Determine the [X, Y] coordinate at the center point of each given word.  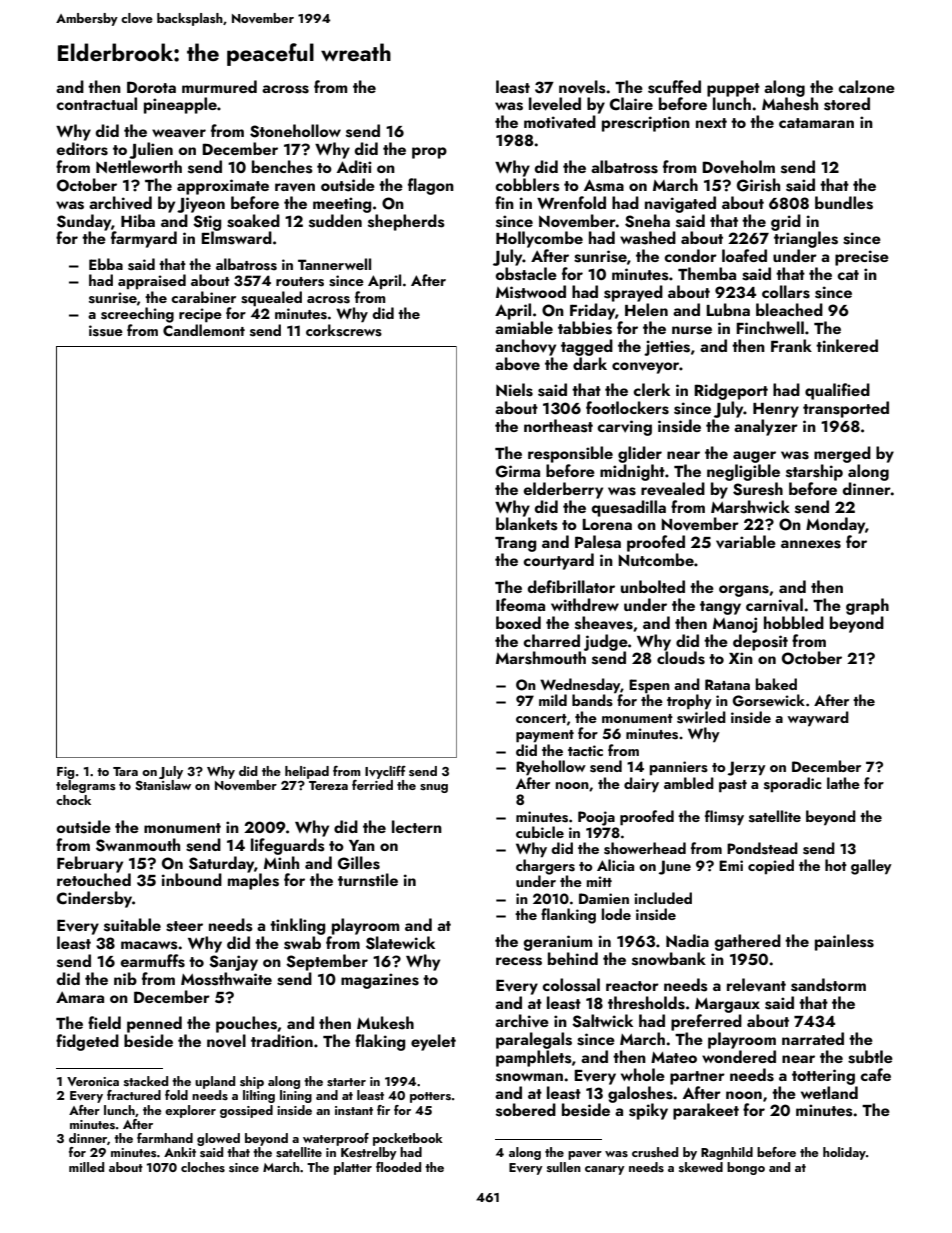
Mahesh [790, 104]
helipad [307, 772]
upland [215, 1082]
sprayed [633, 293]
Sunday [84, 222]
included [663, 898]
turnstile [368, 880]
